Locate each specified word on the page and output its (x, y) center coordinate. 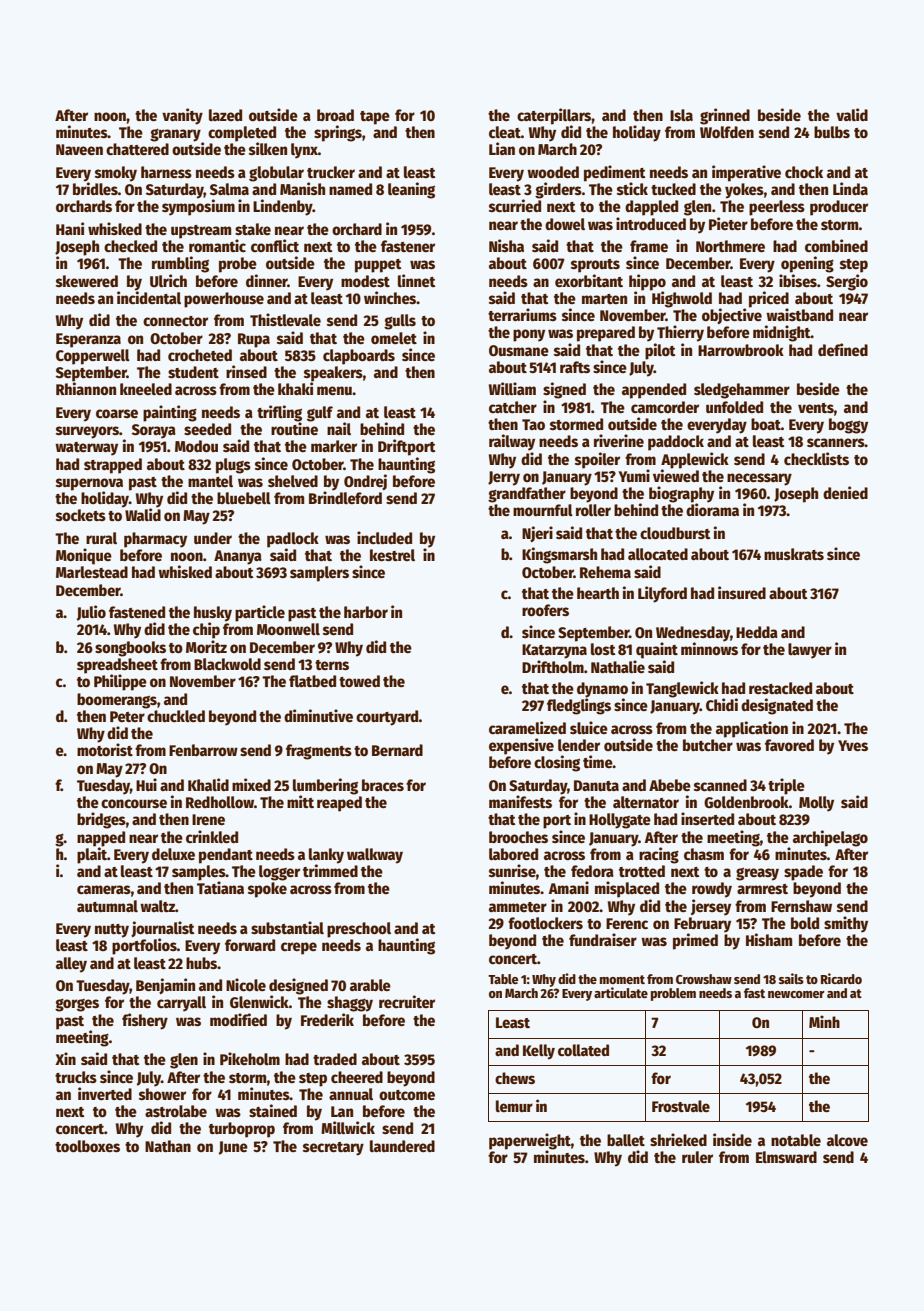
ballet (626, 1140)
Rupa (254, 340)
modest (365, 281)
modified (238, 1019)
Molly (816, 804)
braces (383, 785)
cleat (505, 132)
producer (839, 208)
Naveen (79, 149)
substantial (287, 927)
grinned (725, 116)
